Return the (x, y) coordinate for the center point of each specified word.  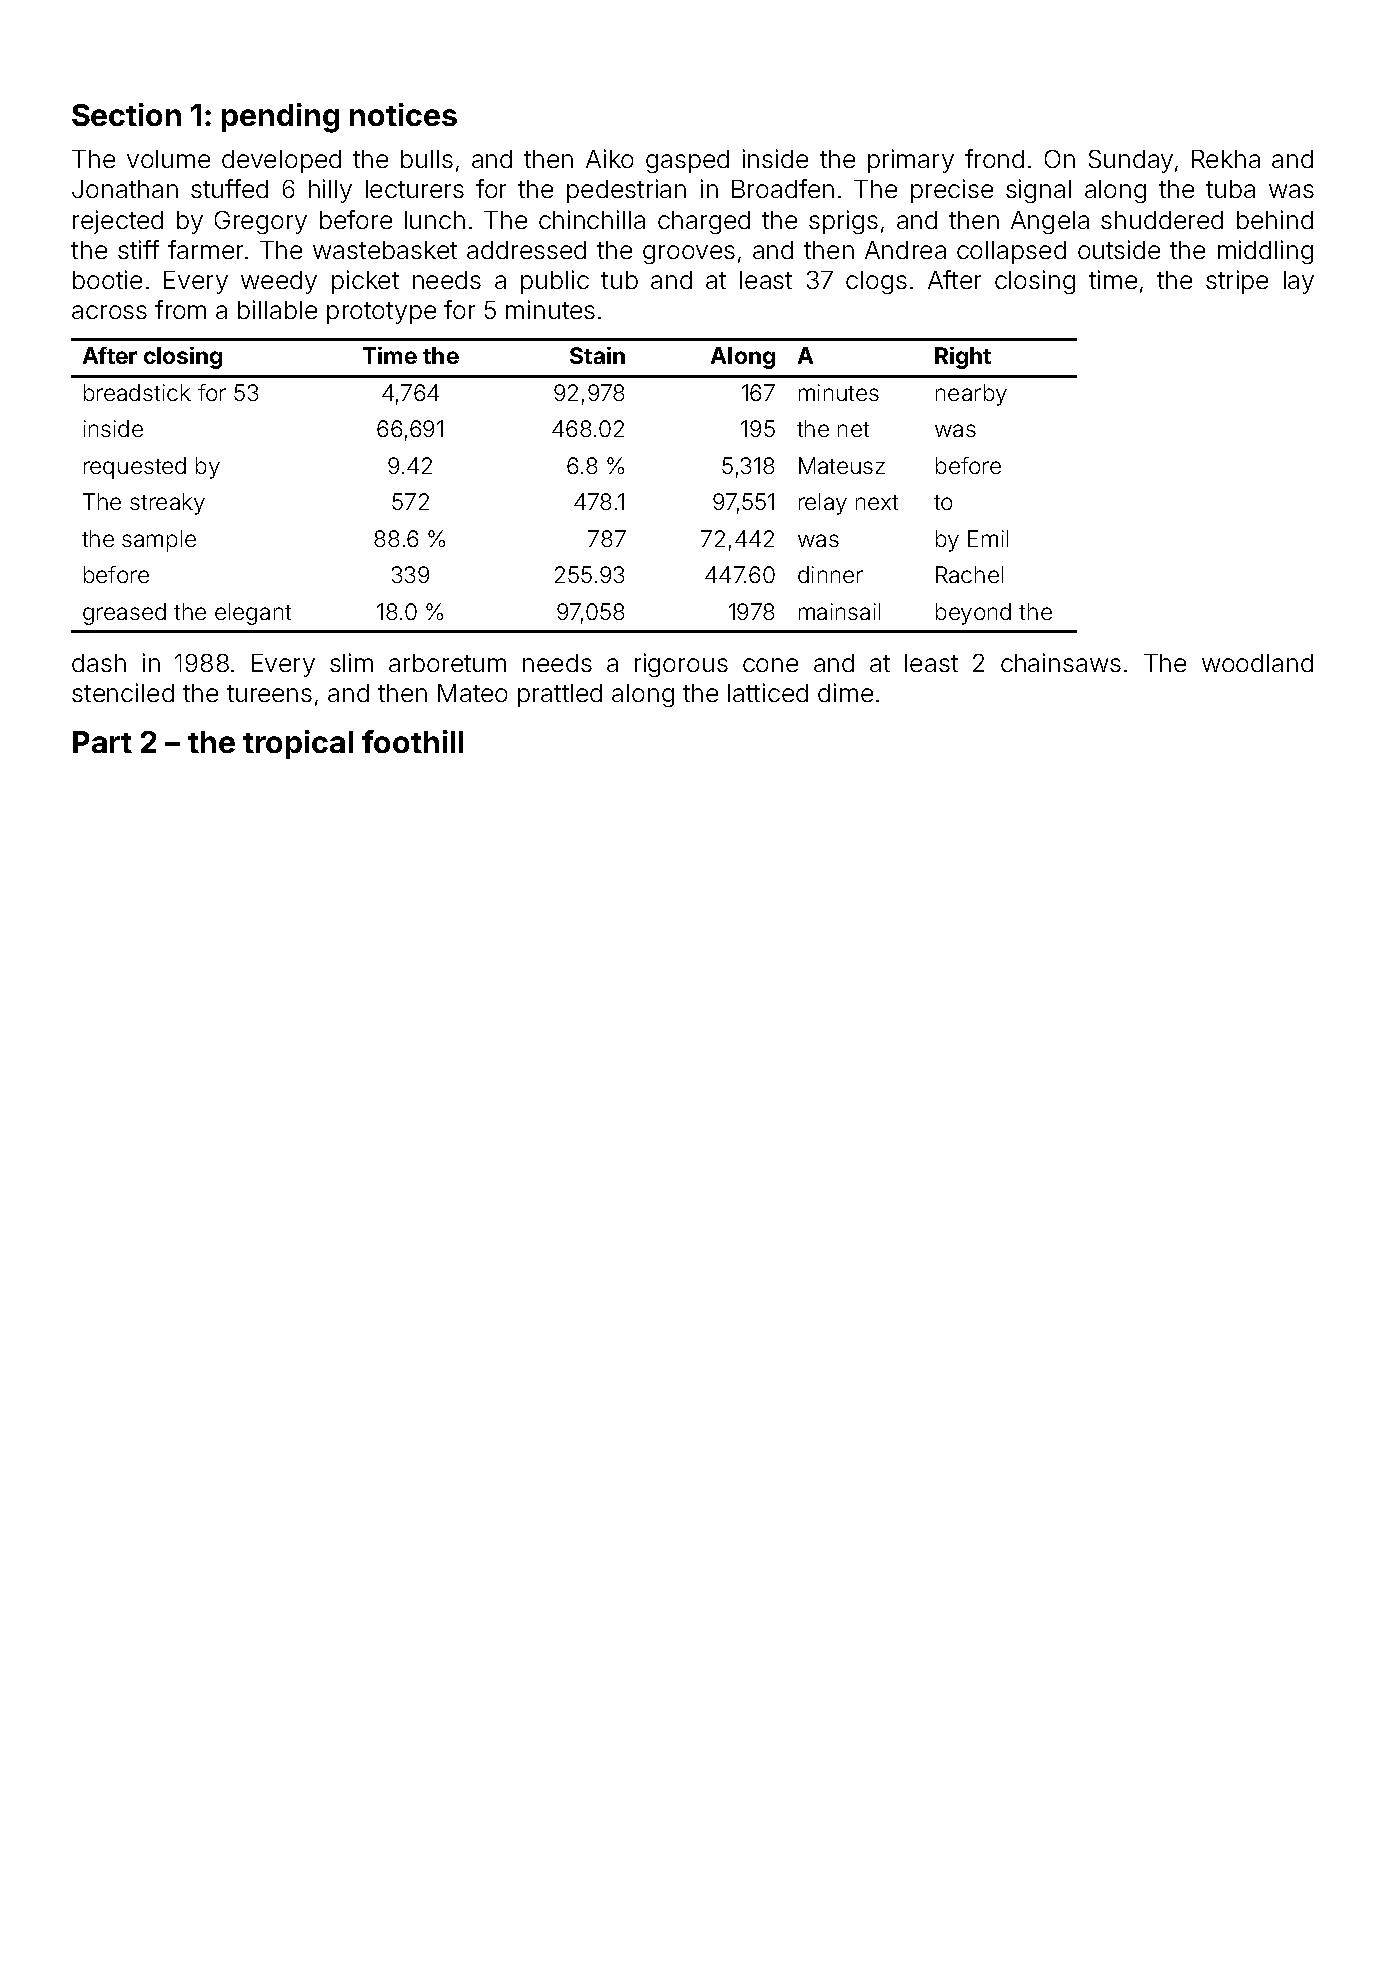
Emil (988, 538)
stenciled (123, 692)
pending (280, 118)
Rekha (1226, 159)
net (853, 429)
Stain (597, 355)
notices (403, 114)
